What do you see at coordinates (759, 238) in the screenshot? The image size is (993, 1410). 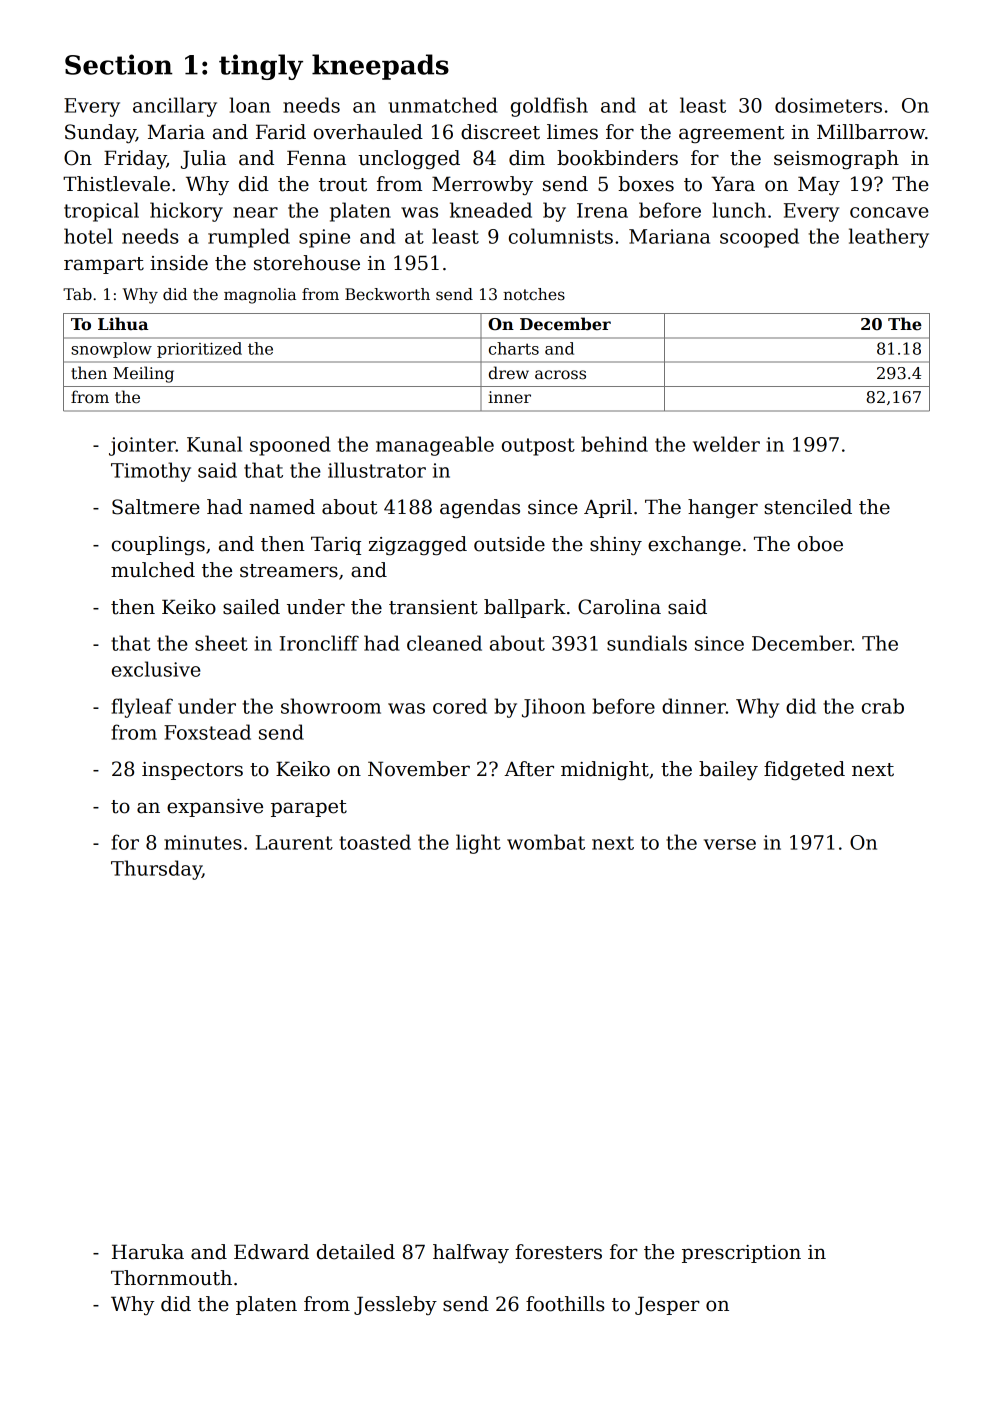 I see `scooped` at bounding box center [759, 238].
